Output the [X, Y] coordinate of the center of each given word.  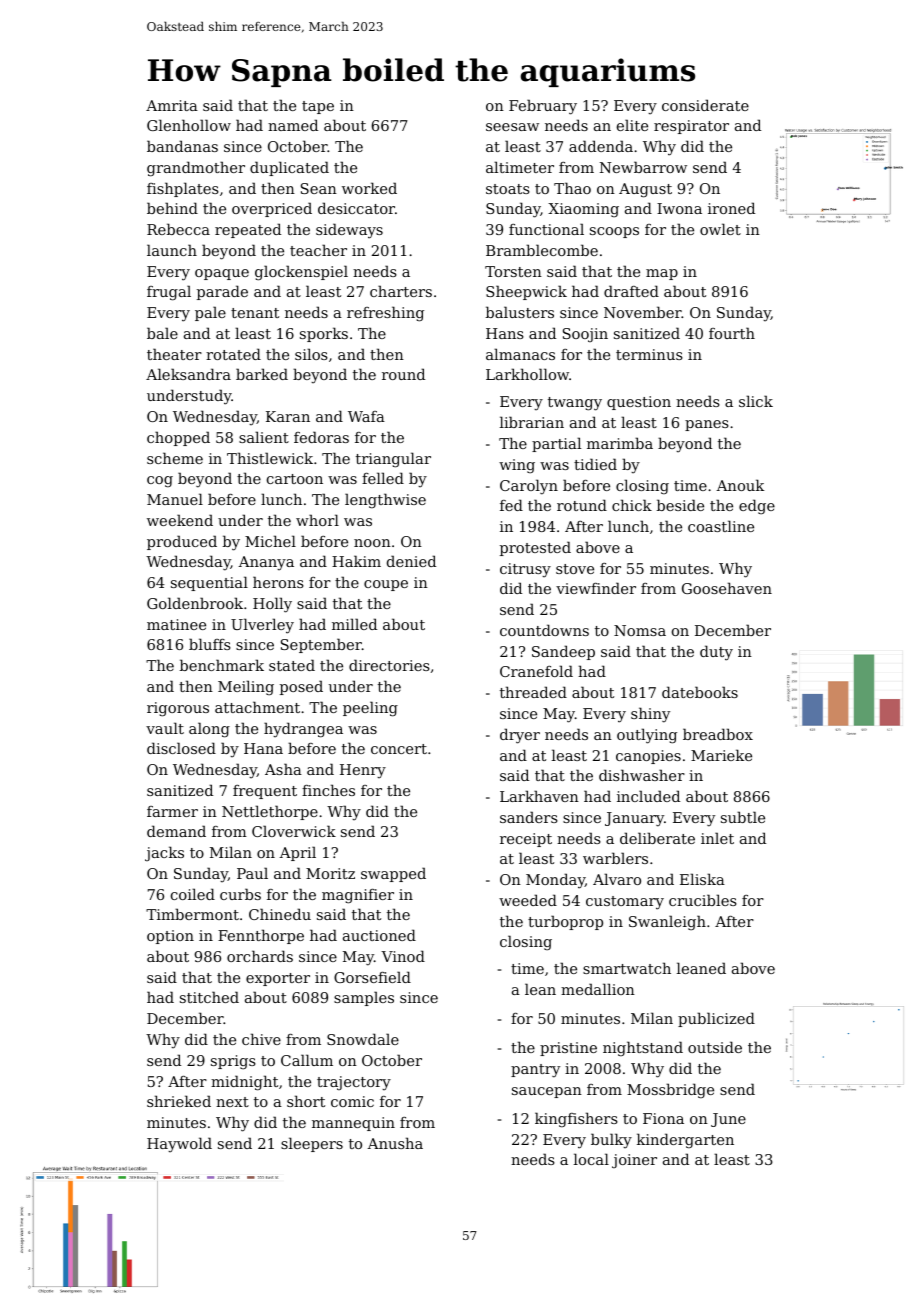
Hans [505, 333]
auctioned [379, 935]
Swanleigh [667, 923]
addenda [601, 146]
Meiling [246, 688]
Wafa [366, 416]
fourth [732, 333]
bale [162, 333]
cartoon [295, 479]
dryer [520, 736]
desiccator [356, 208]
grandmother [196, 169]
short [306, 1101]
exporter [278, 979]
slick [756, 401]
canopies [648, 757]
